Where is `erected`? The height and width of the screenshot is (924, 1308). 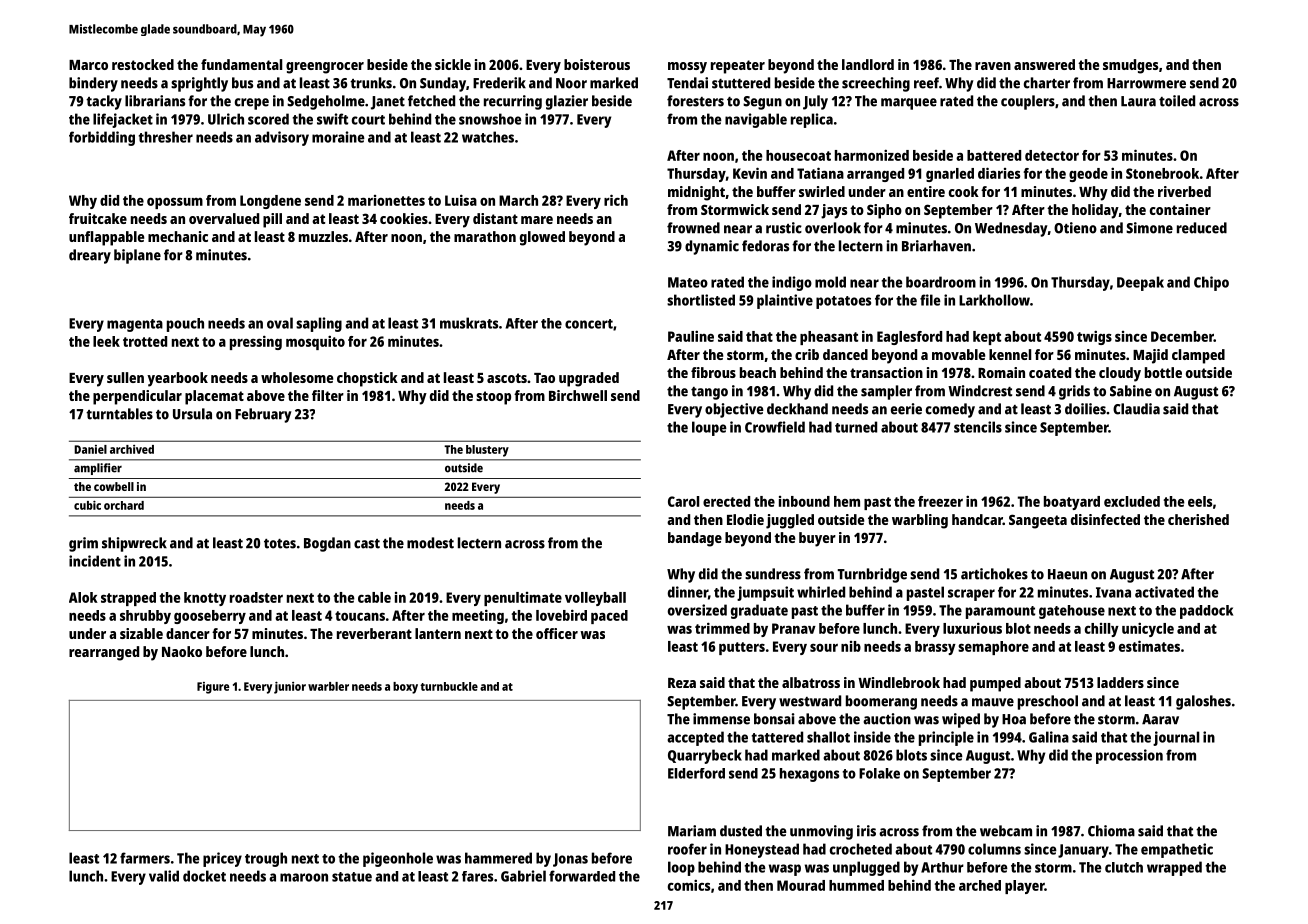
erected is located at coordinates (726, 501).
